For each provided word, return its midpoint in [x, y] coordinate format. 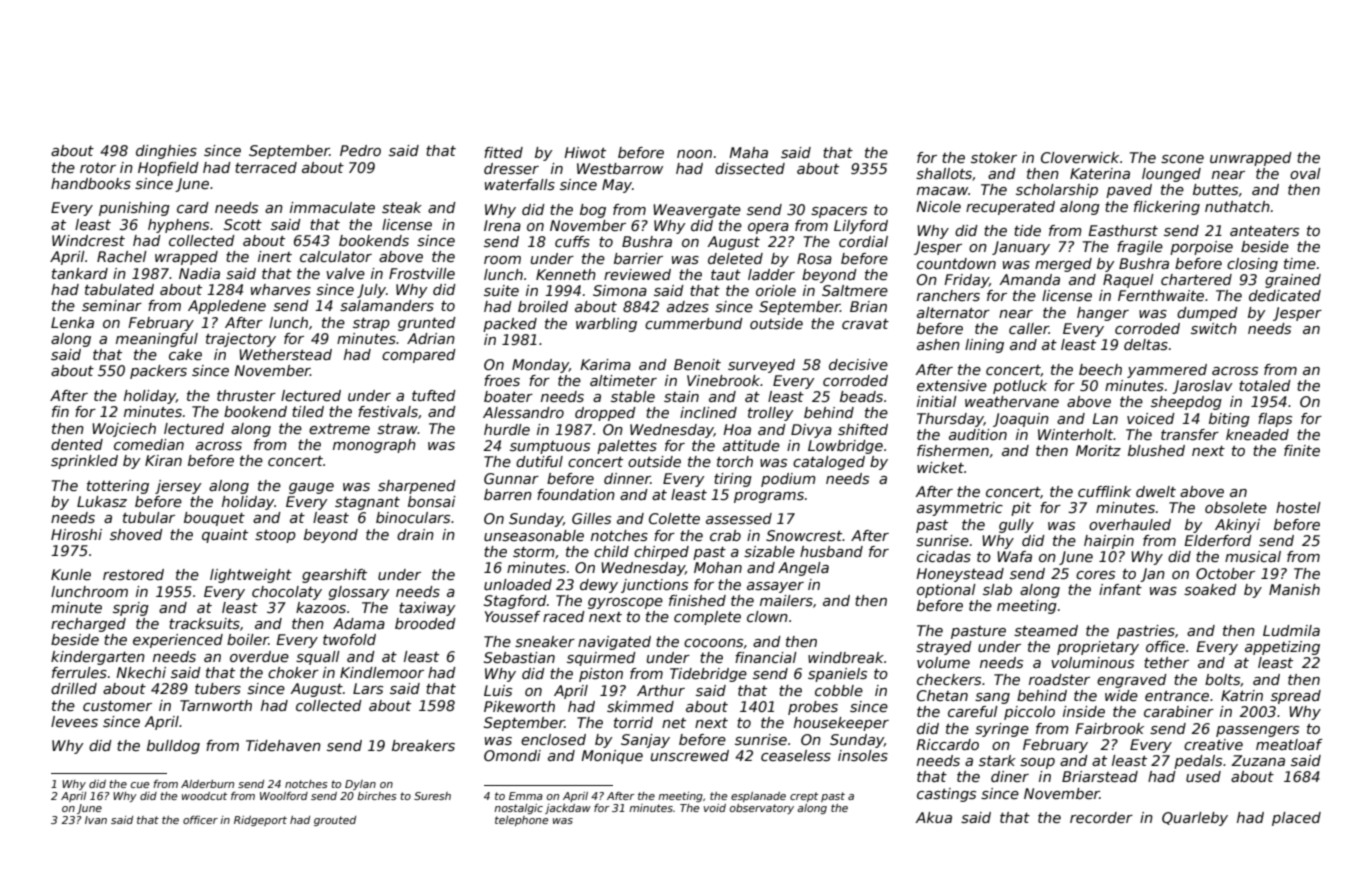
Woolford [284, 795]
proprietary [1098, 648]
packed [510, 325]
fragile [1140, 248]
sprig [131, 609]
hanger [1103, 314]
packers [158, 372]
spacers [839, 212]
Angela [803, 569]
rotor [98, 168]
